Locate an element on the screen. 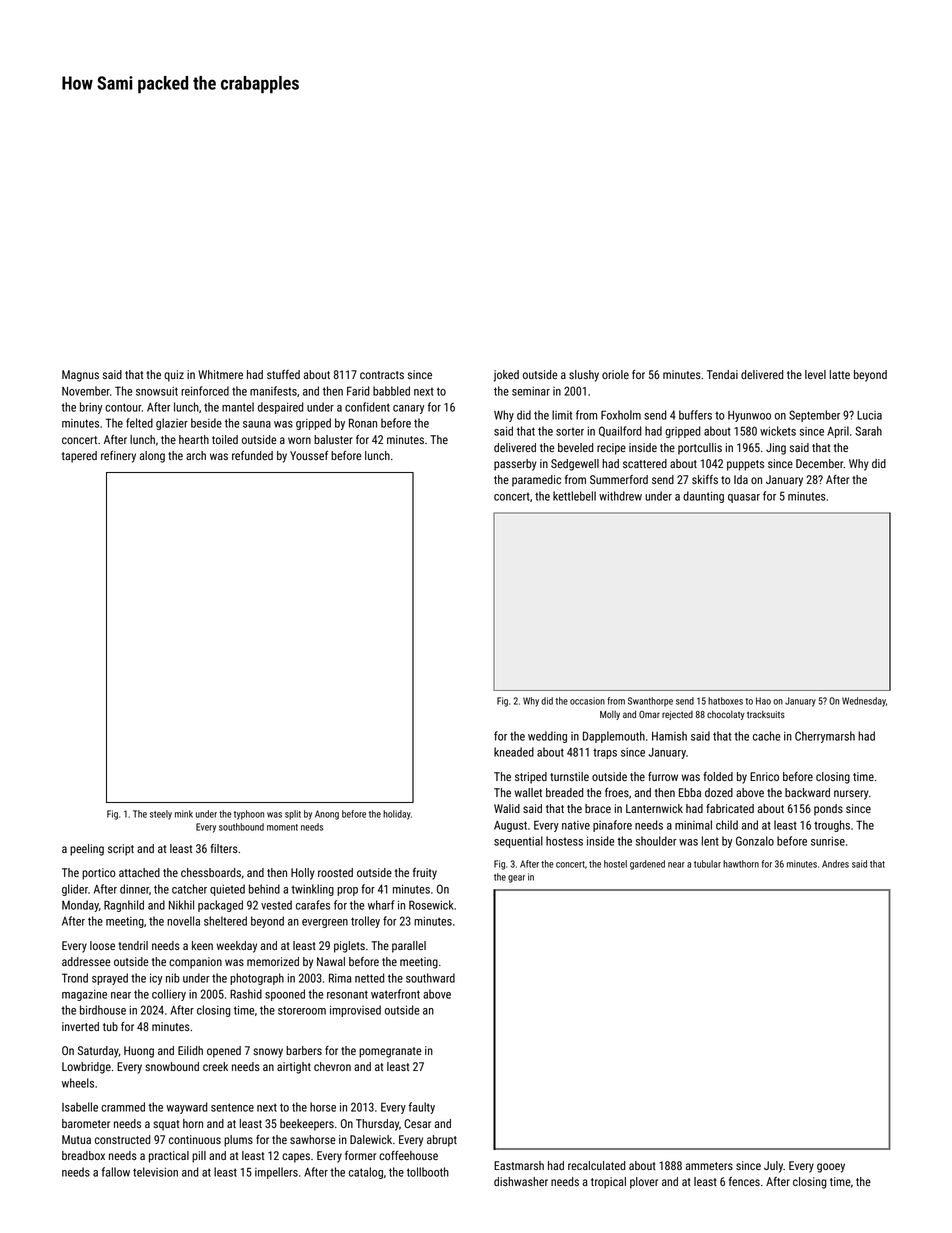  southward is located at coordinates (430, 978).
